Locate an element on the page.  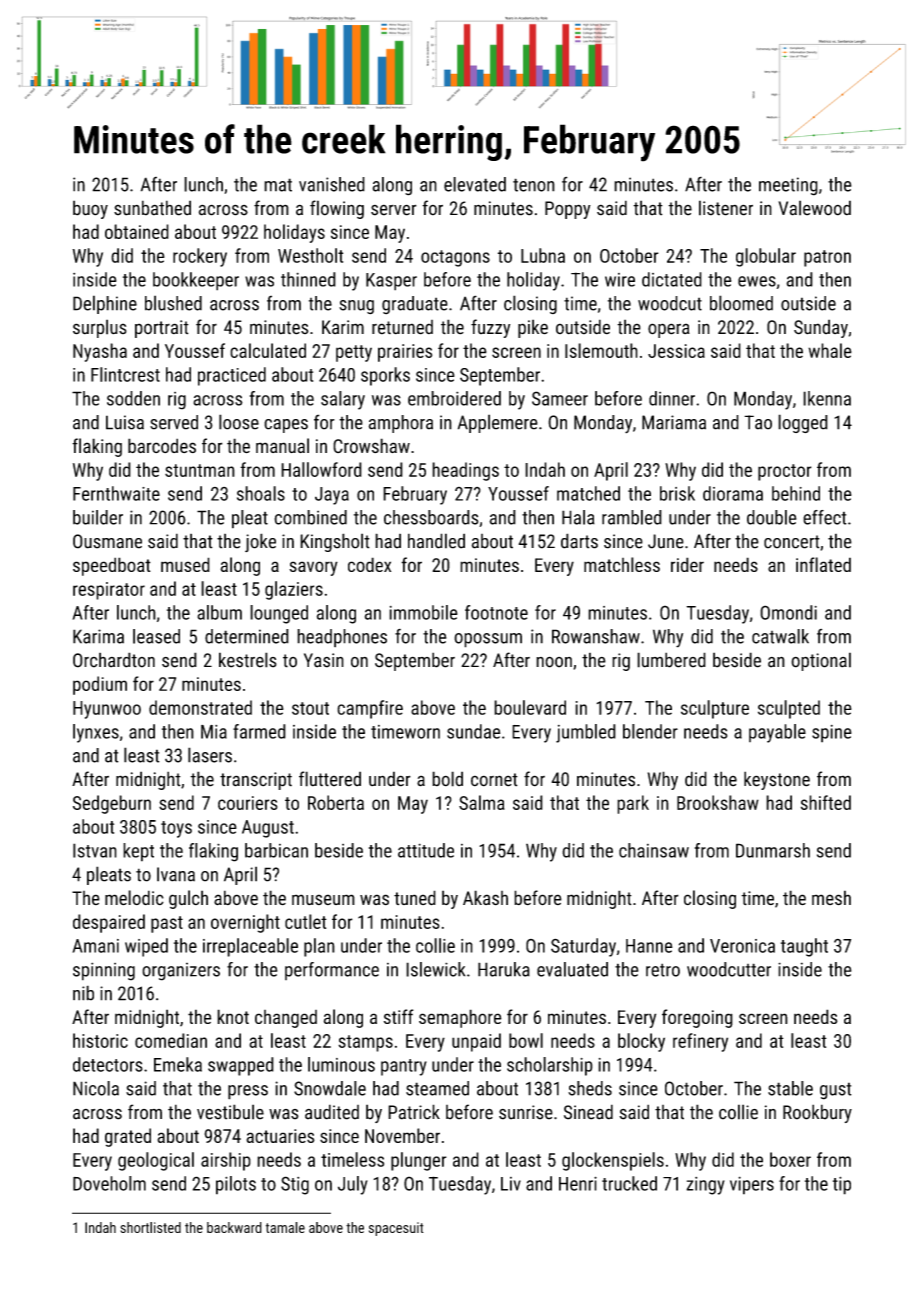
spacesuit is located at coordinates (396, 1229).
